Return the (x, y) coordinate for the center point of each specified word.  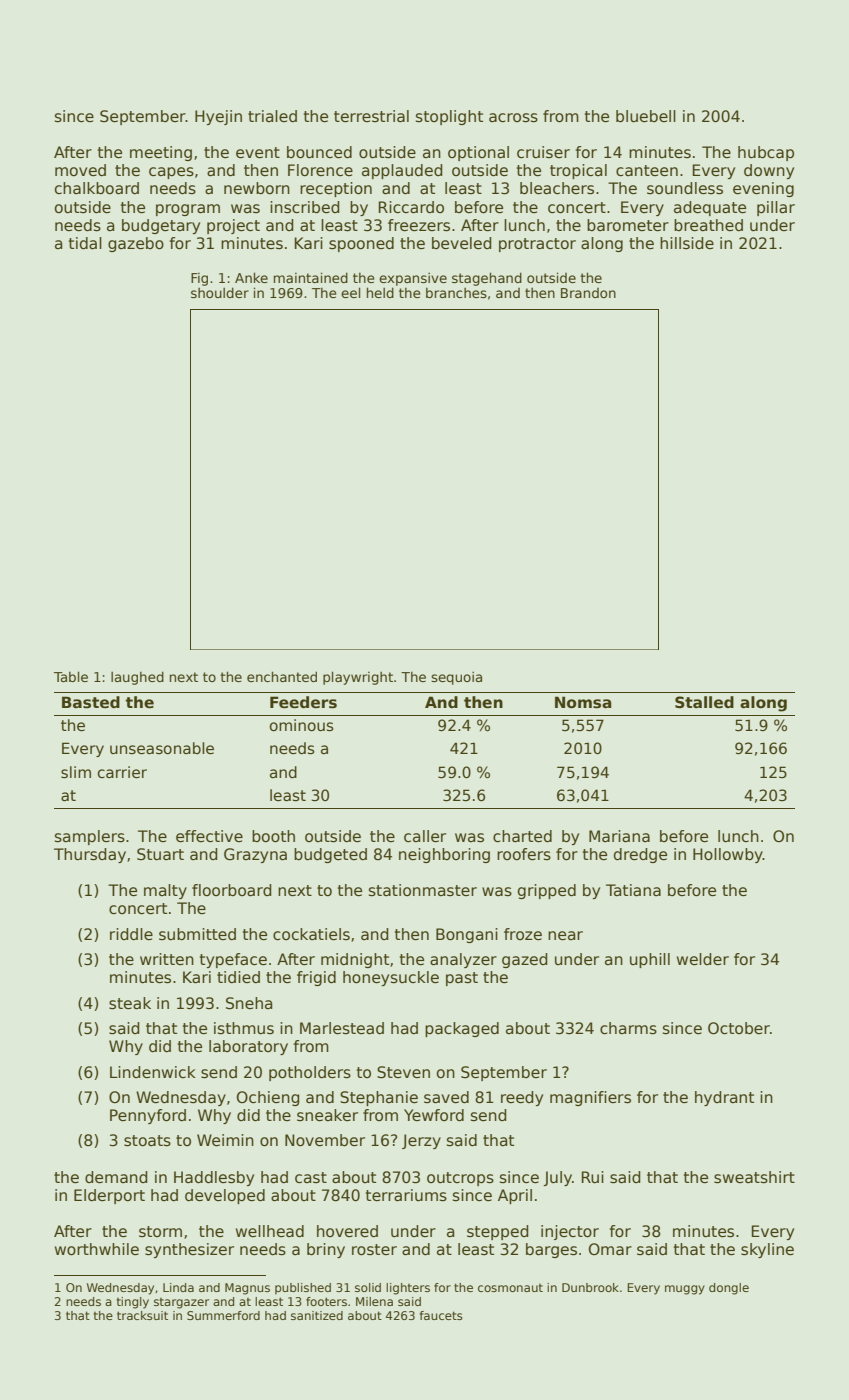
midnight (355, 960)
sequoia (456, 678)
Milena (374, 1301)
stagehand (487, 279)
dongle (729, 1289)
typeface (233, 960)
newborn (257, 188)
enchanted (282, 676)
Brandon (588, 293)
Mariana (619, 836)
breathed (708, 225)
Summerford (223, 1315)
